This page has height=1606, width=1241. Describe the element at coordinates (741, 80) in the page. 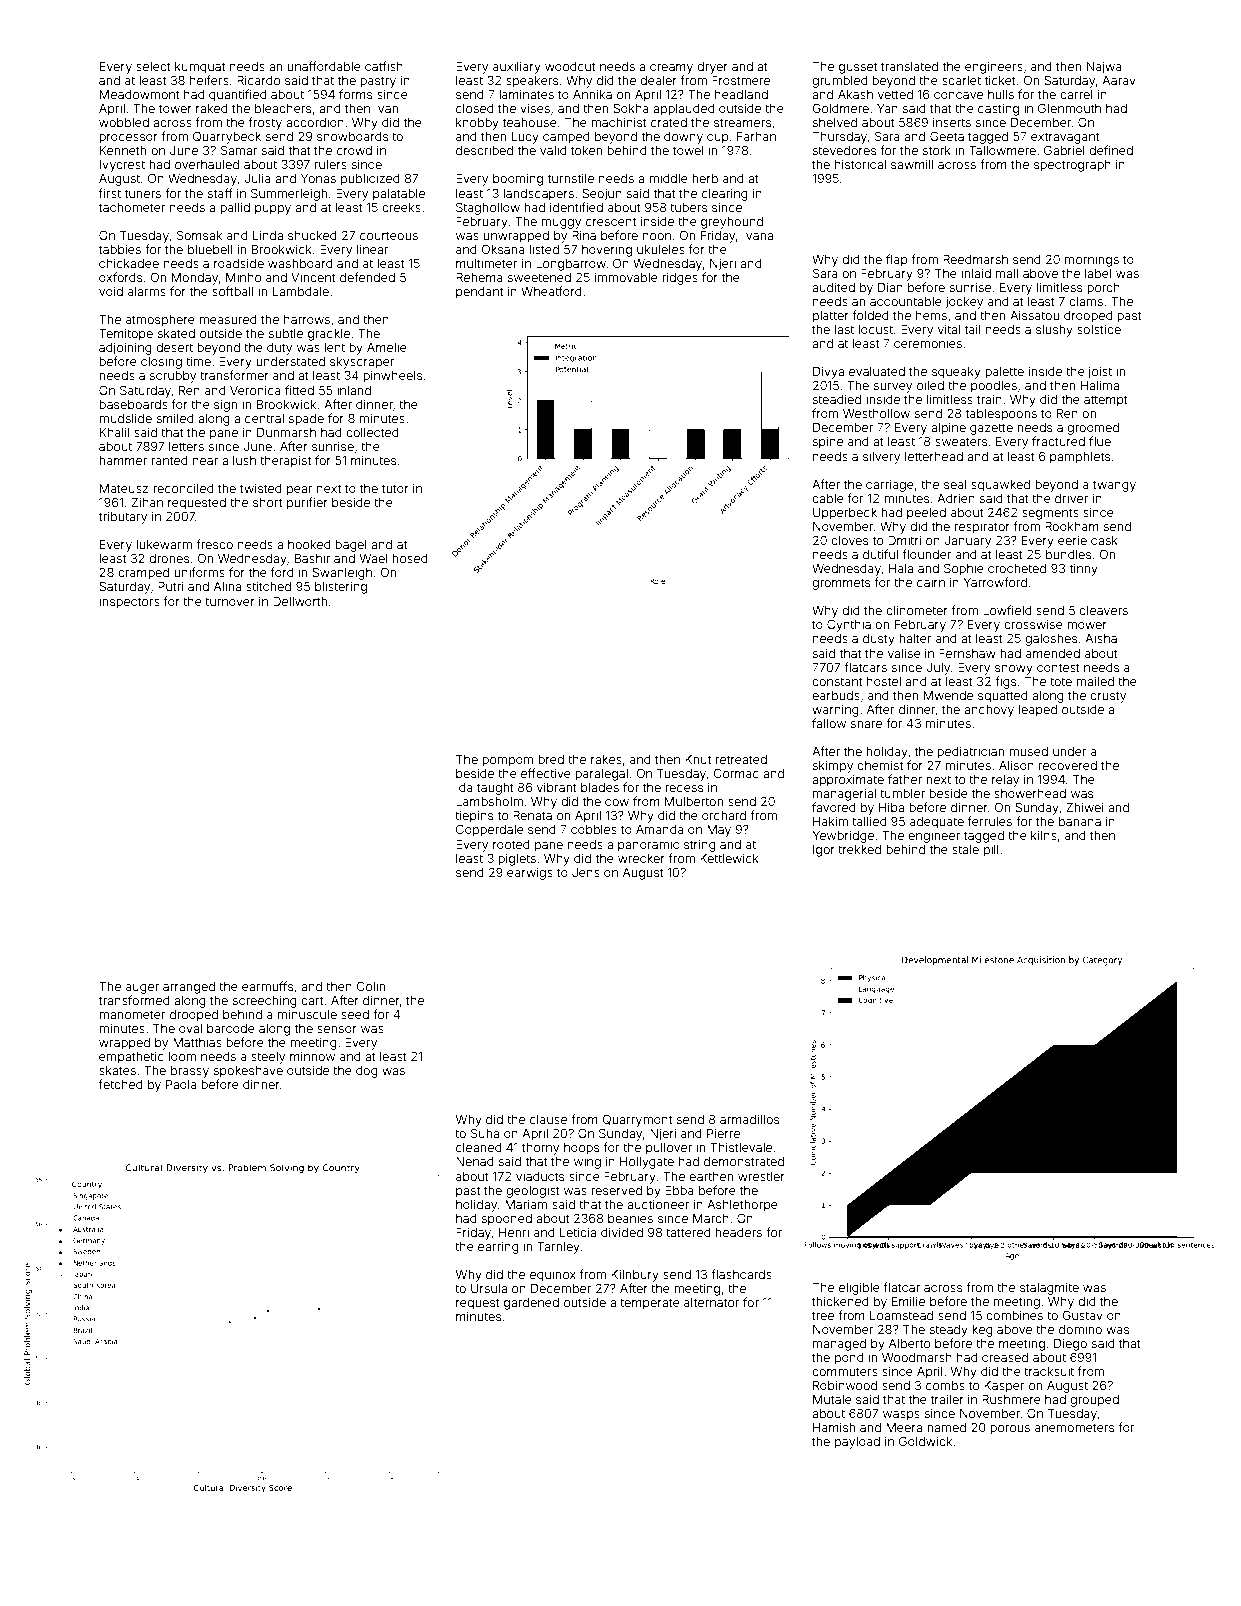

I see `Frostmere` at that location.
